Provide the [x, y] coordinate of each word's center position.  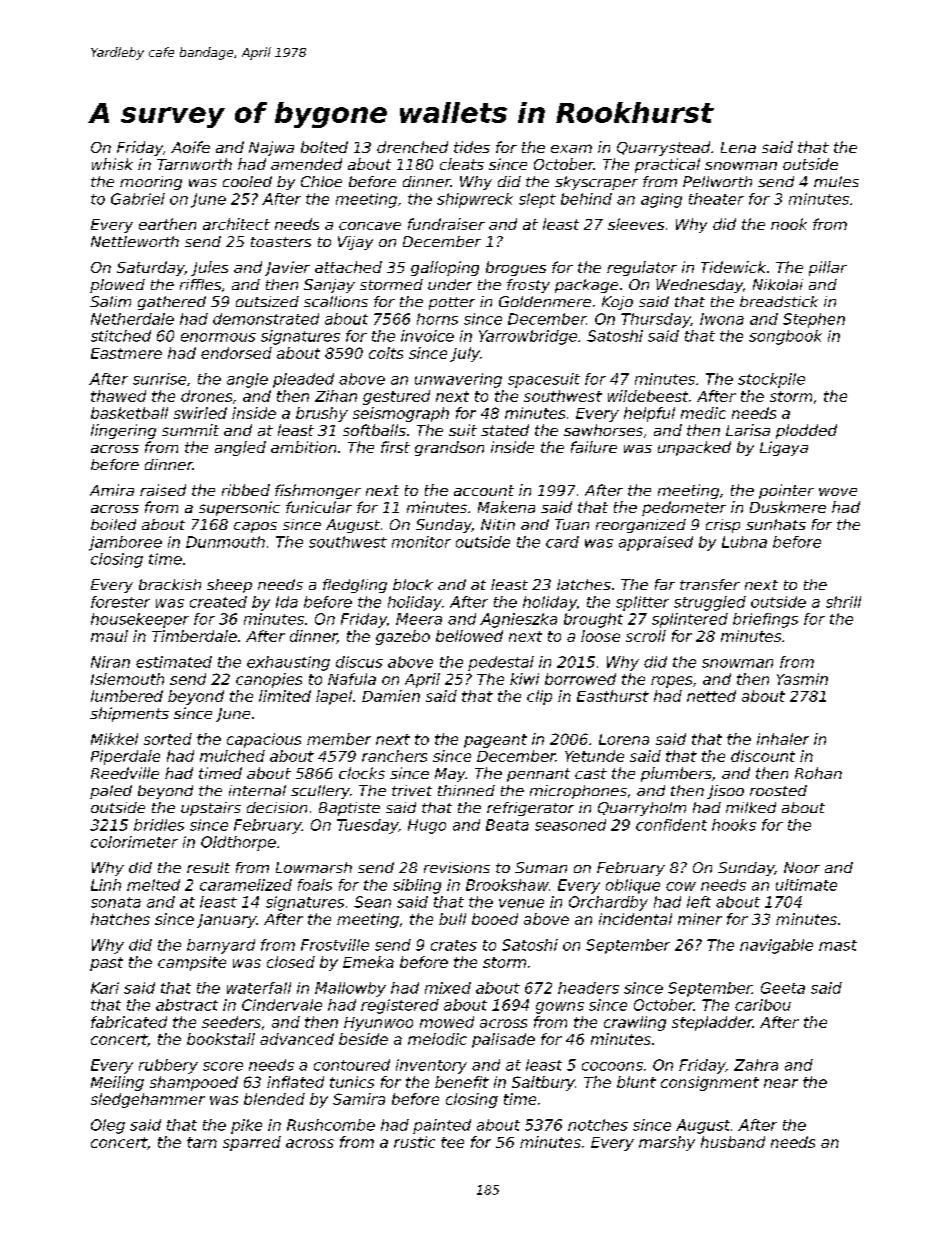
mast [838, 945]
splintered [690, 620]
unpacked [694, 448]
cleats [462, 164]
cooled [247, 181]
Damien [391, 696]
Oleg [108, 1126]
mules [836, 181]
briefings [765, 620]
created [218, 602]
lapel [334, 697]
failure [594, 447]
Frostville [335, 945]
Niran [110, 662]
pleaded [303, 380]
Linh [106, 885]
